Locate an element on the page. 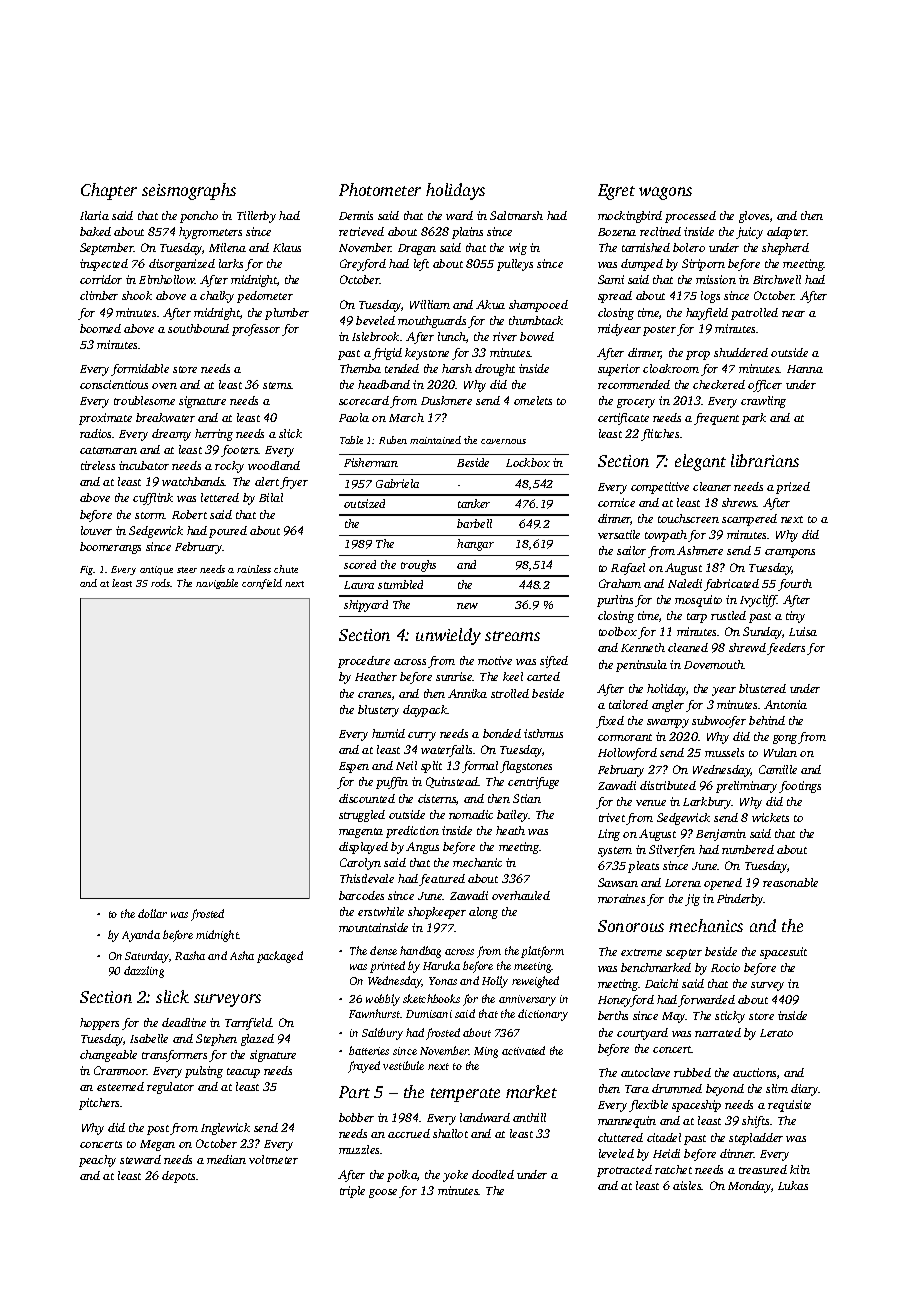 The height and width of the image is (1316, 908). Dovemouth is located at coordinates (714, 664).
